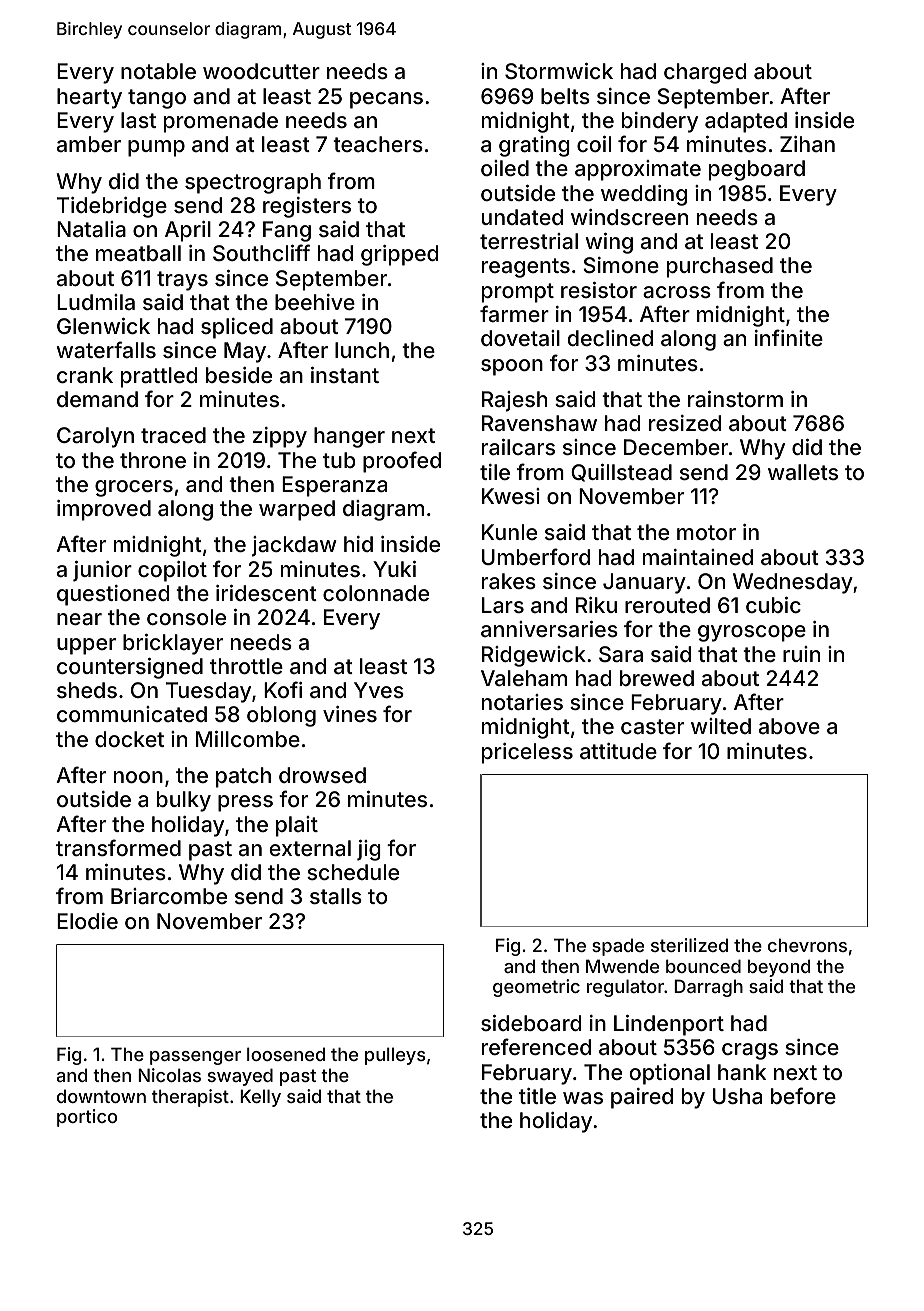 Image resolution: width=924 pixels, height=1311 pixels. What do you see at coordinates (103, 326) in the screenshot?
I see `Glenwick` at bounding box center [103, 326].
